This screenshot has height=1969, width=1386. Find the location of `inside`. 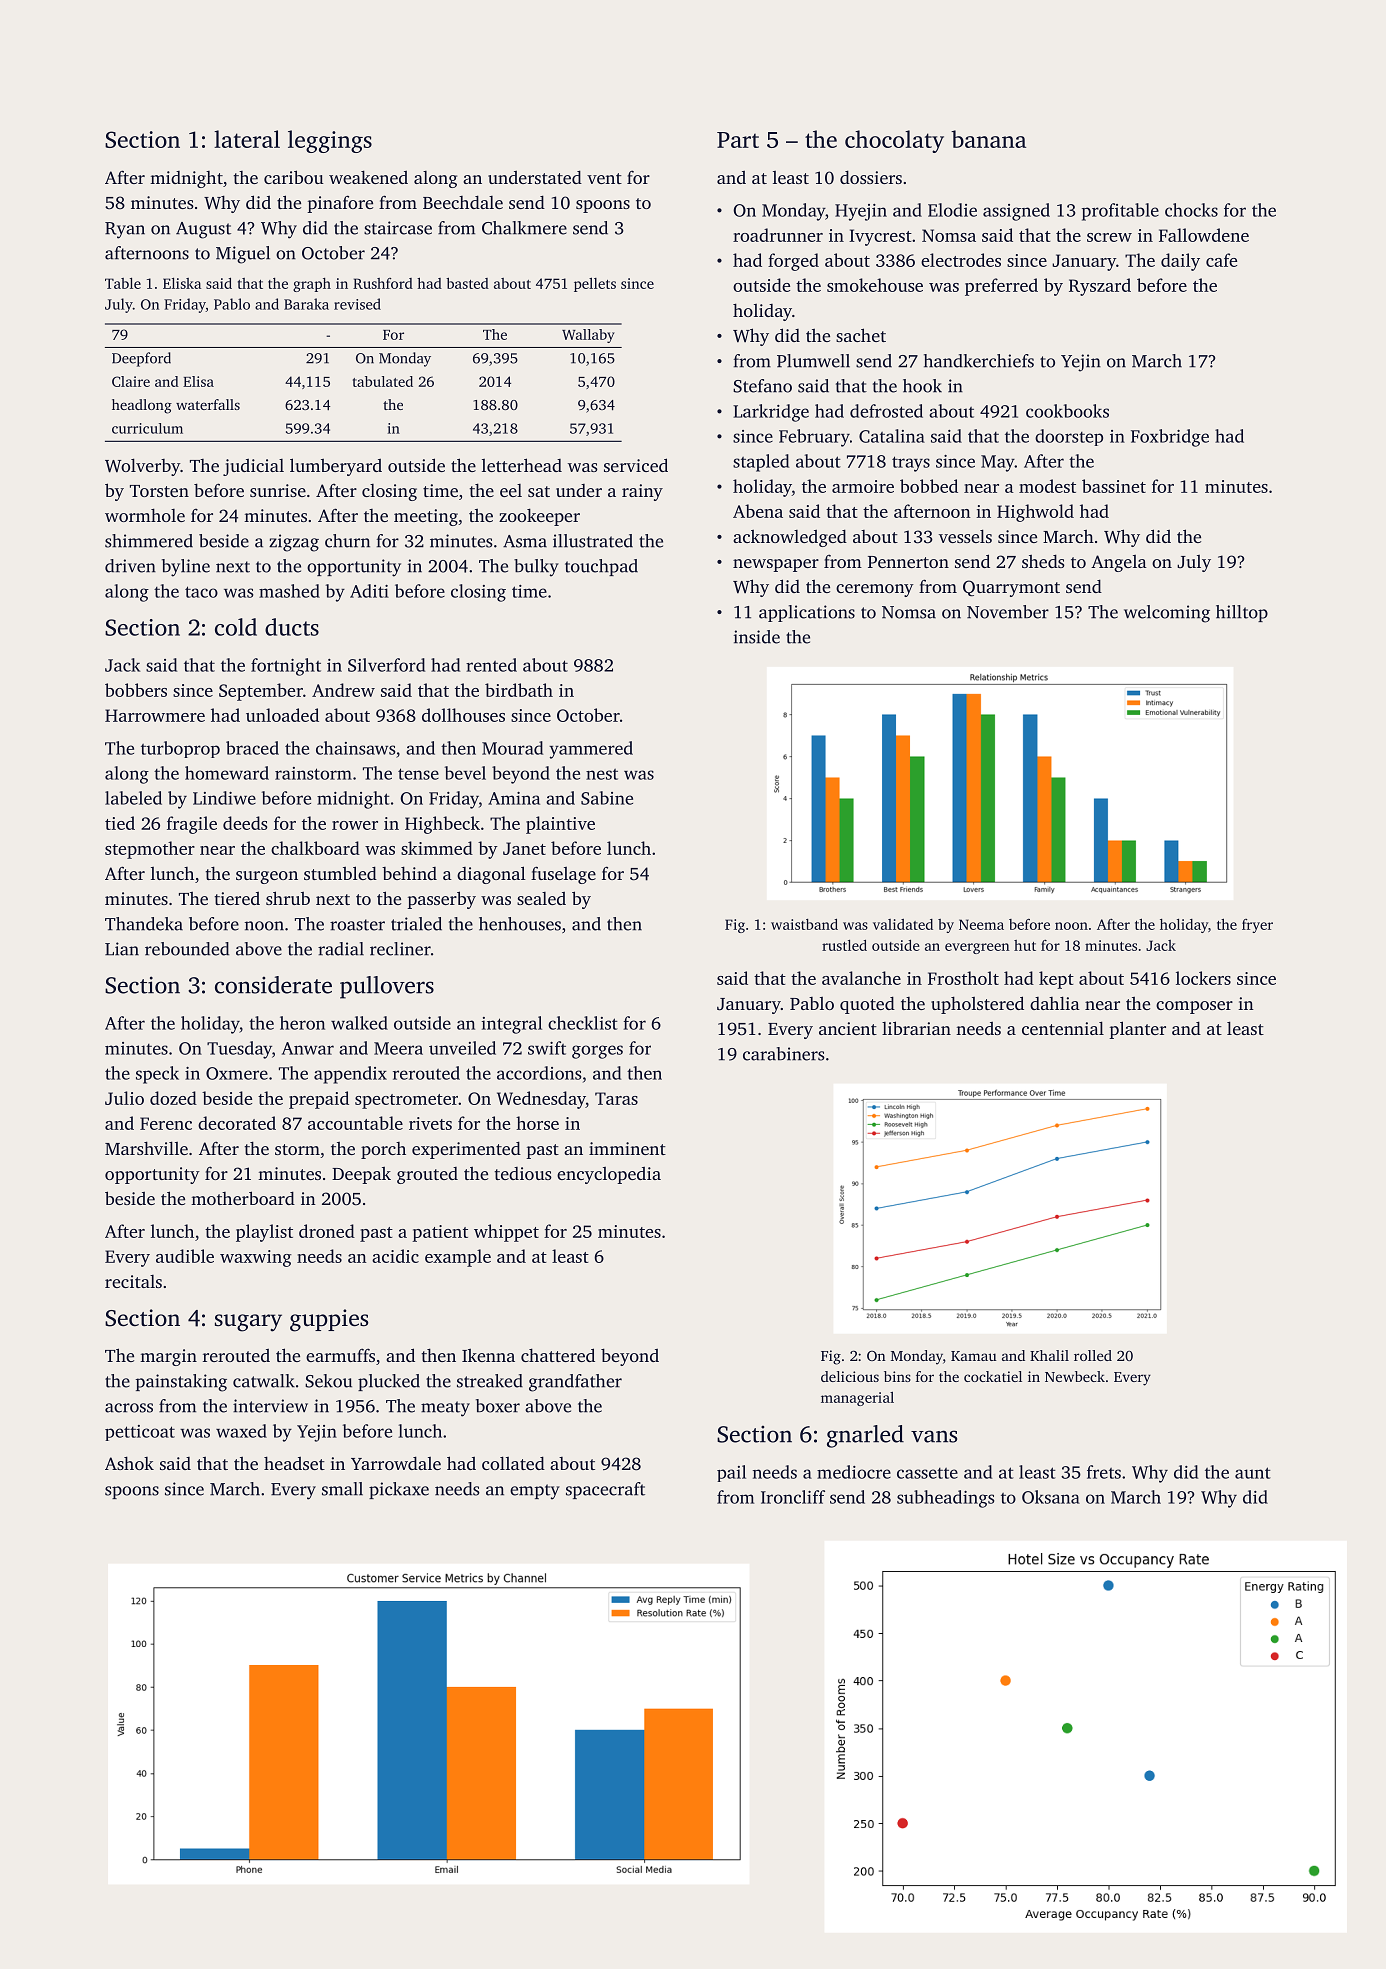

inside is located at coordinates (757, 637).
